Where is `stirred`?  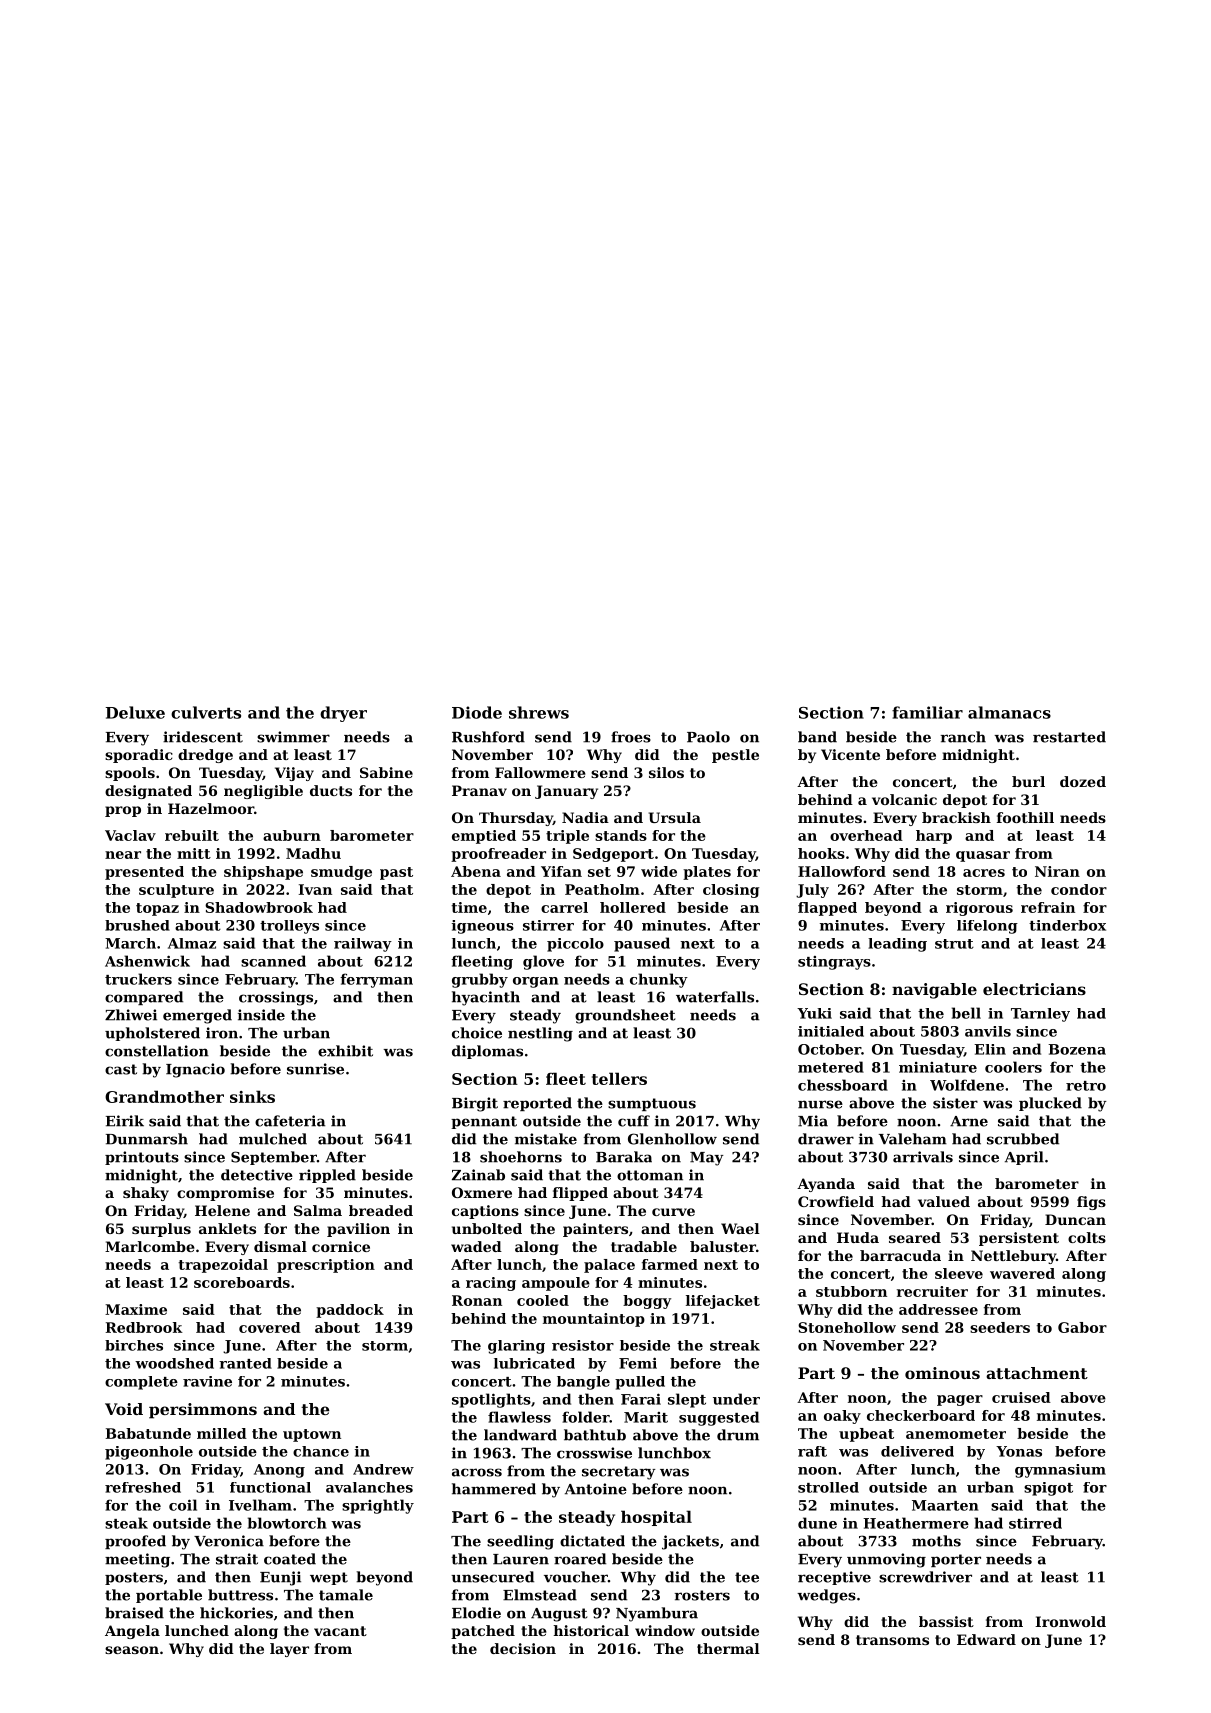
stirred is located at coordinates (1035, 1523).
